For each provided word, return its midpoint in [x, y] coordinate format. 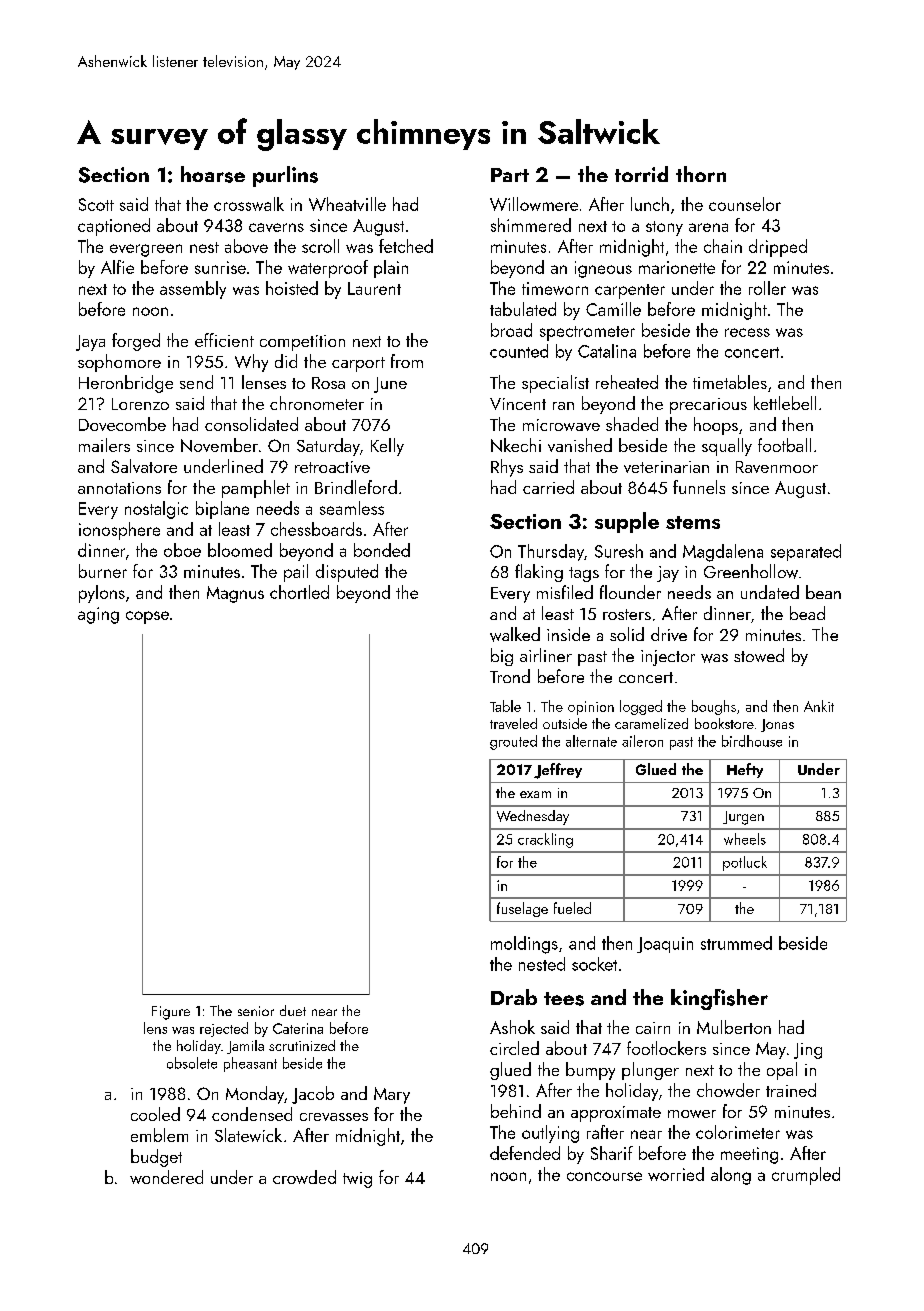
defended [525, 1153]
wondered [166, 1177]
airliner [546, 655]
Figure [171, 1013]
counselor [745, 204]
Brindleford [356, 487]
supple [627, 522]
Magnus [235, 594]
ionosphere [119, 531]
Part [510, 175]
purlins [285, 176]
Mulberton [734, 1027]
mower [692, 1114]
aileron [642, 741]
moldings [524, 945]
